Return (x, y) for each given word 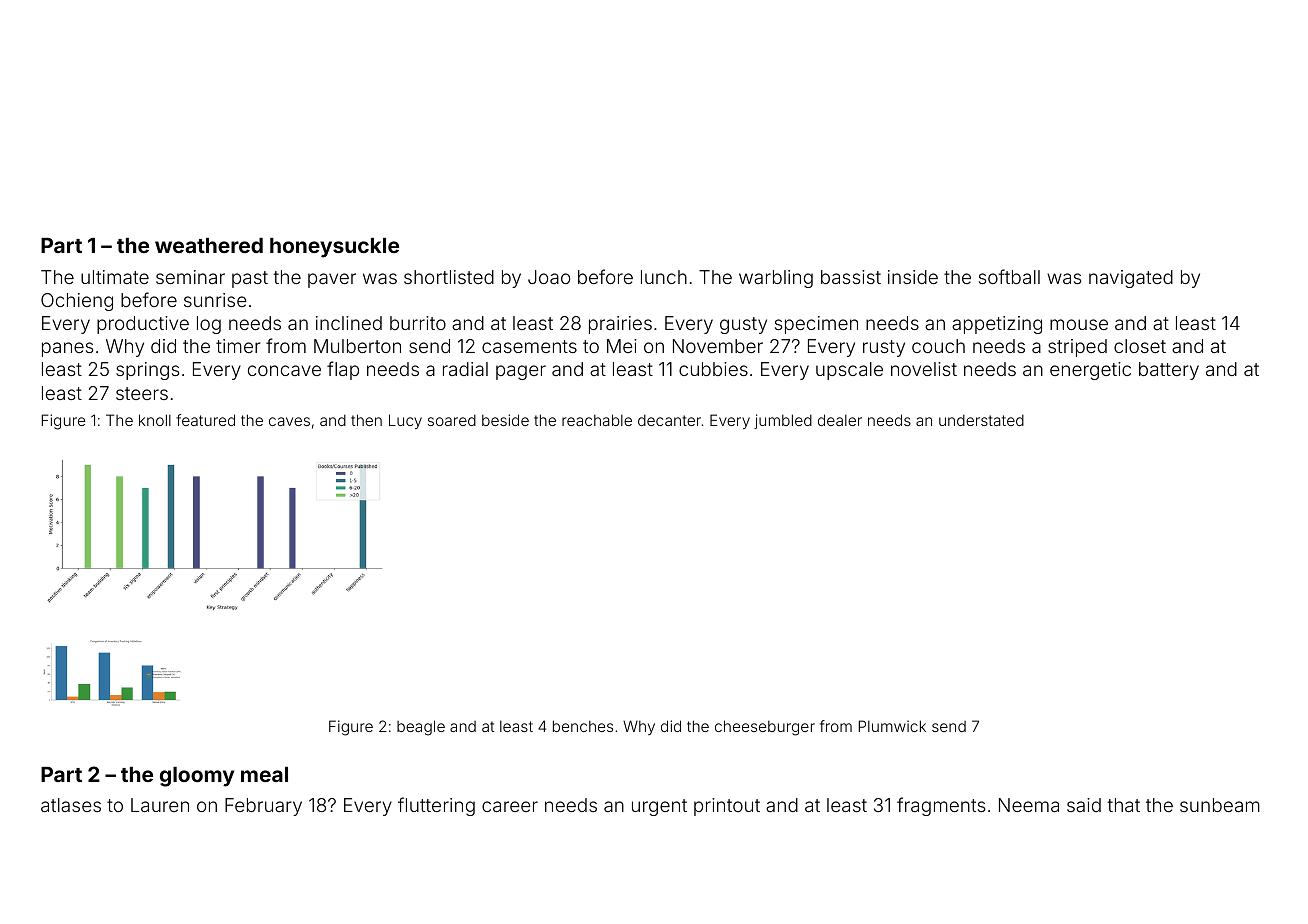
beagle (421, 728)
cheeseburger (765, 728)
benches (583, 726)
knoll (155, 420)
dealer (840, 420)
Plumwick (892, 726)
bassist (851, 277)
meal (264, 774)
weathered (209, 245)
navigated (1131, 279)
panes (67, 349)
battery (1169, 371)
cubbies (713, 369)
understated (981, 420)
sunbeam (1220, 805)
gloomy (197, 777)
